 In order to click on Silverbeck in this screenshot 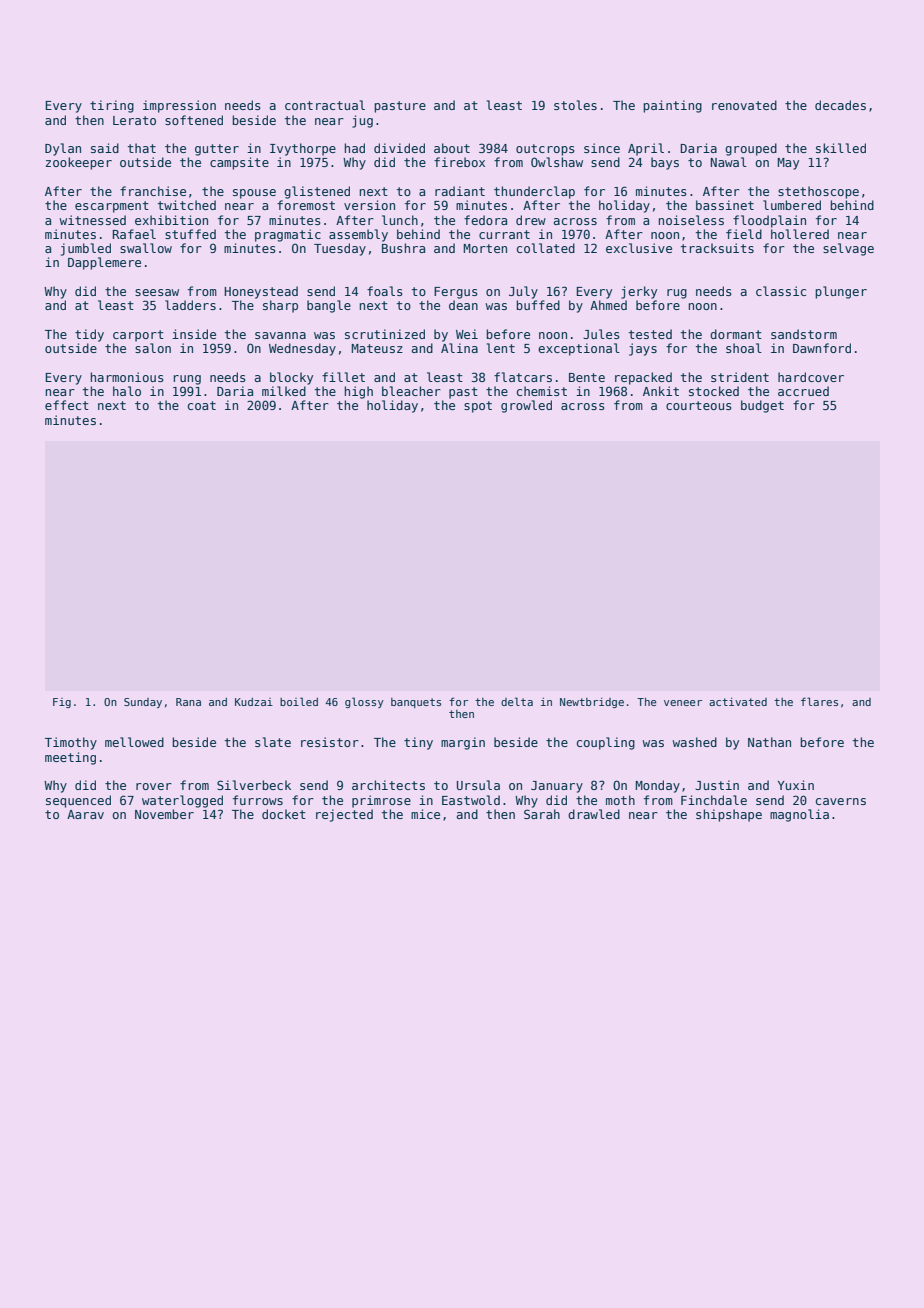, I will do `click(254, 785)`.
